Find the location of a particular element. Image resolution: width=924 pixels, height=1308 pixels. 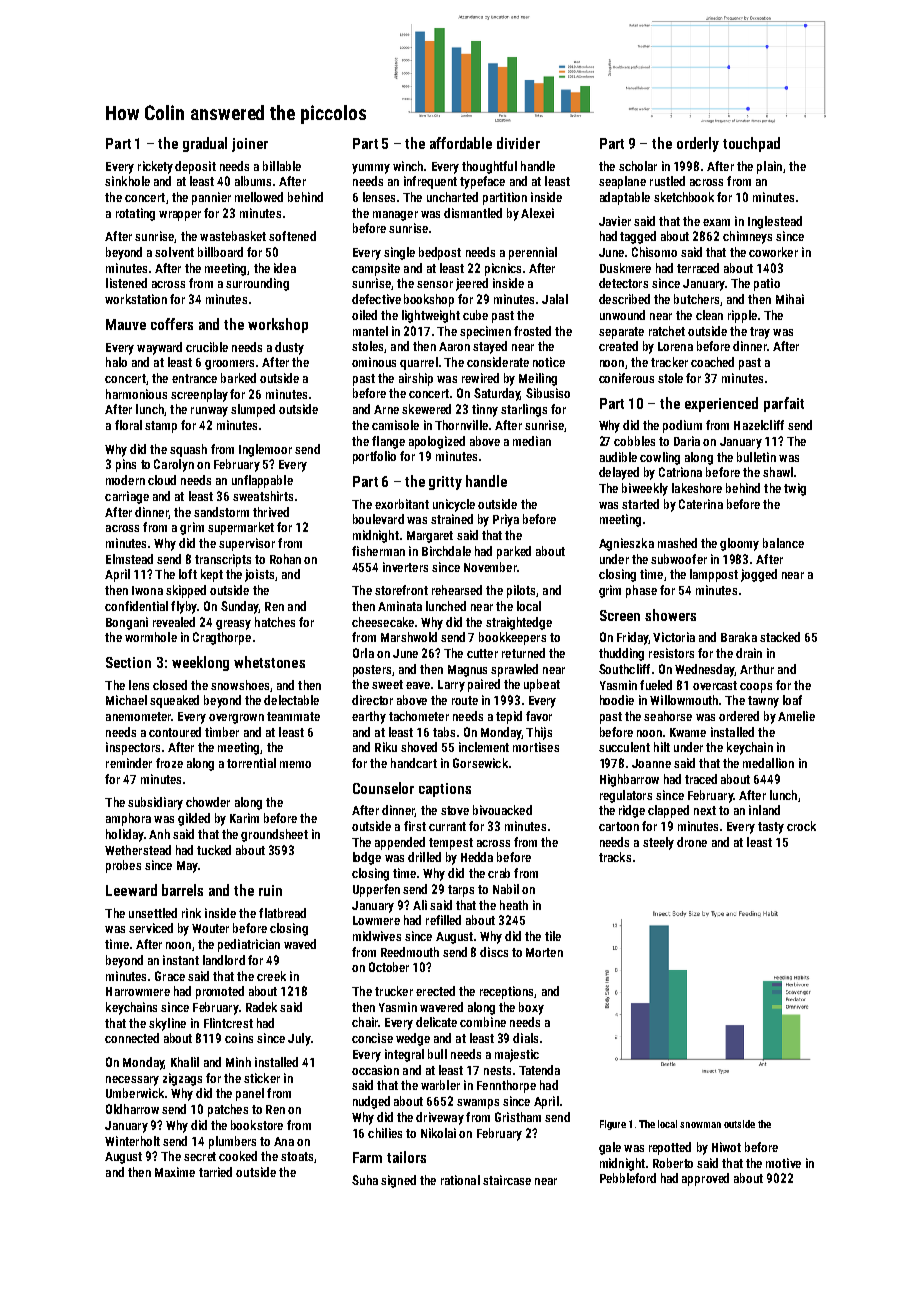

crock is located at coordinates (801, 826).
